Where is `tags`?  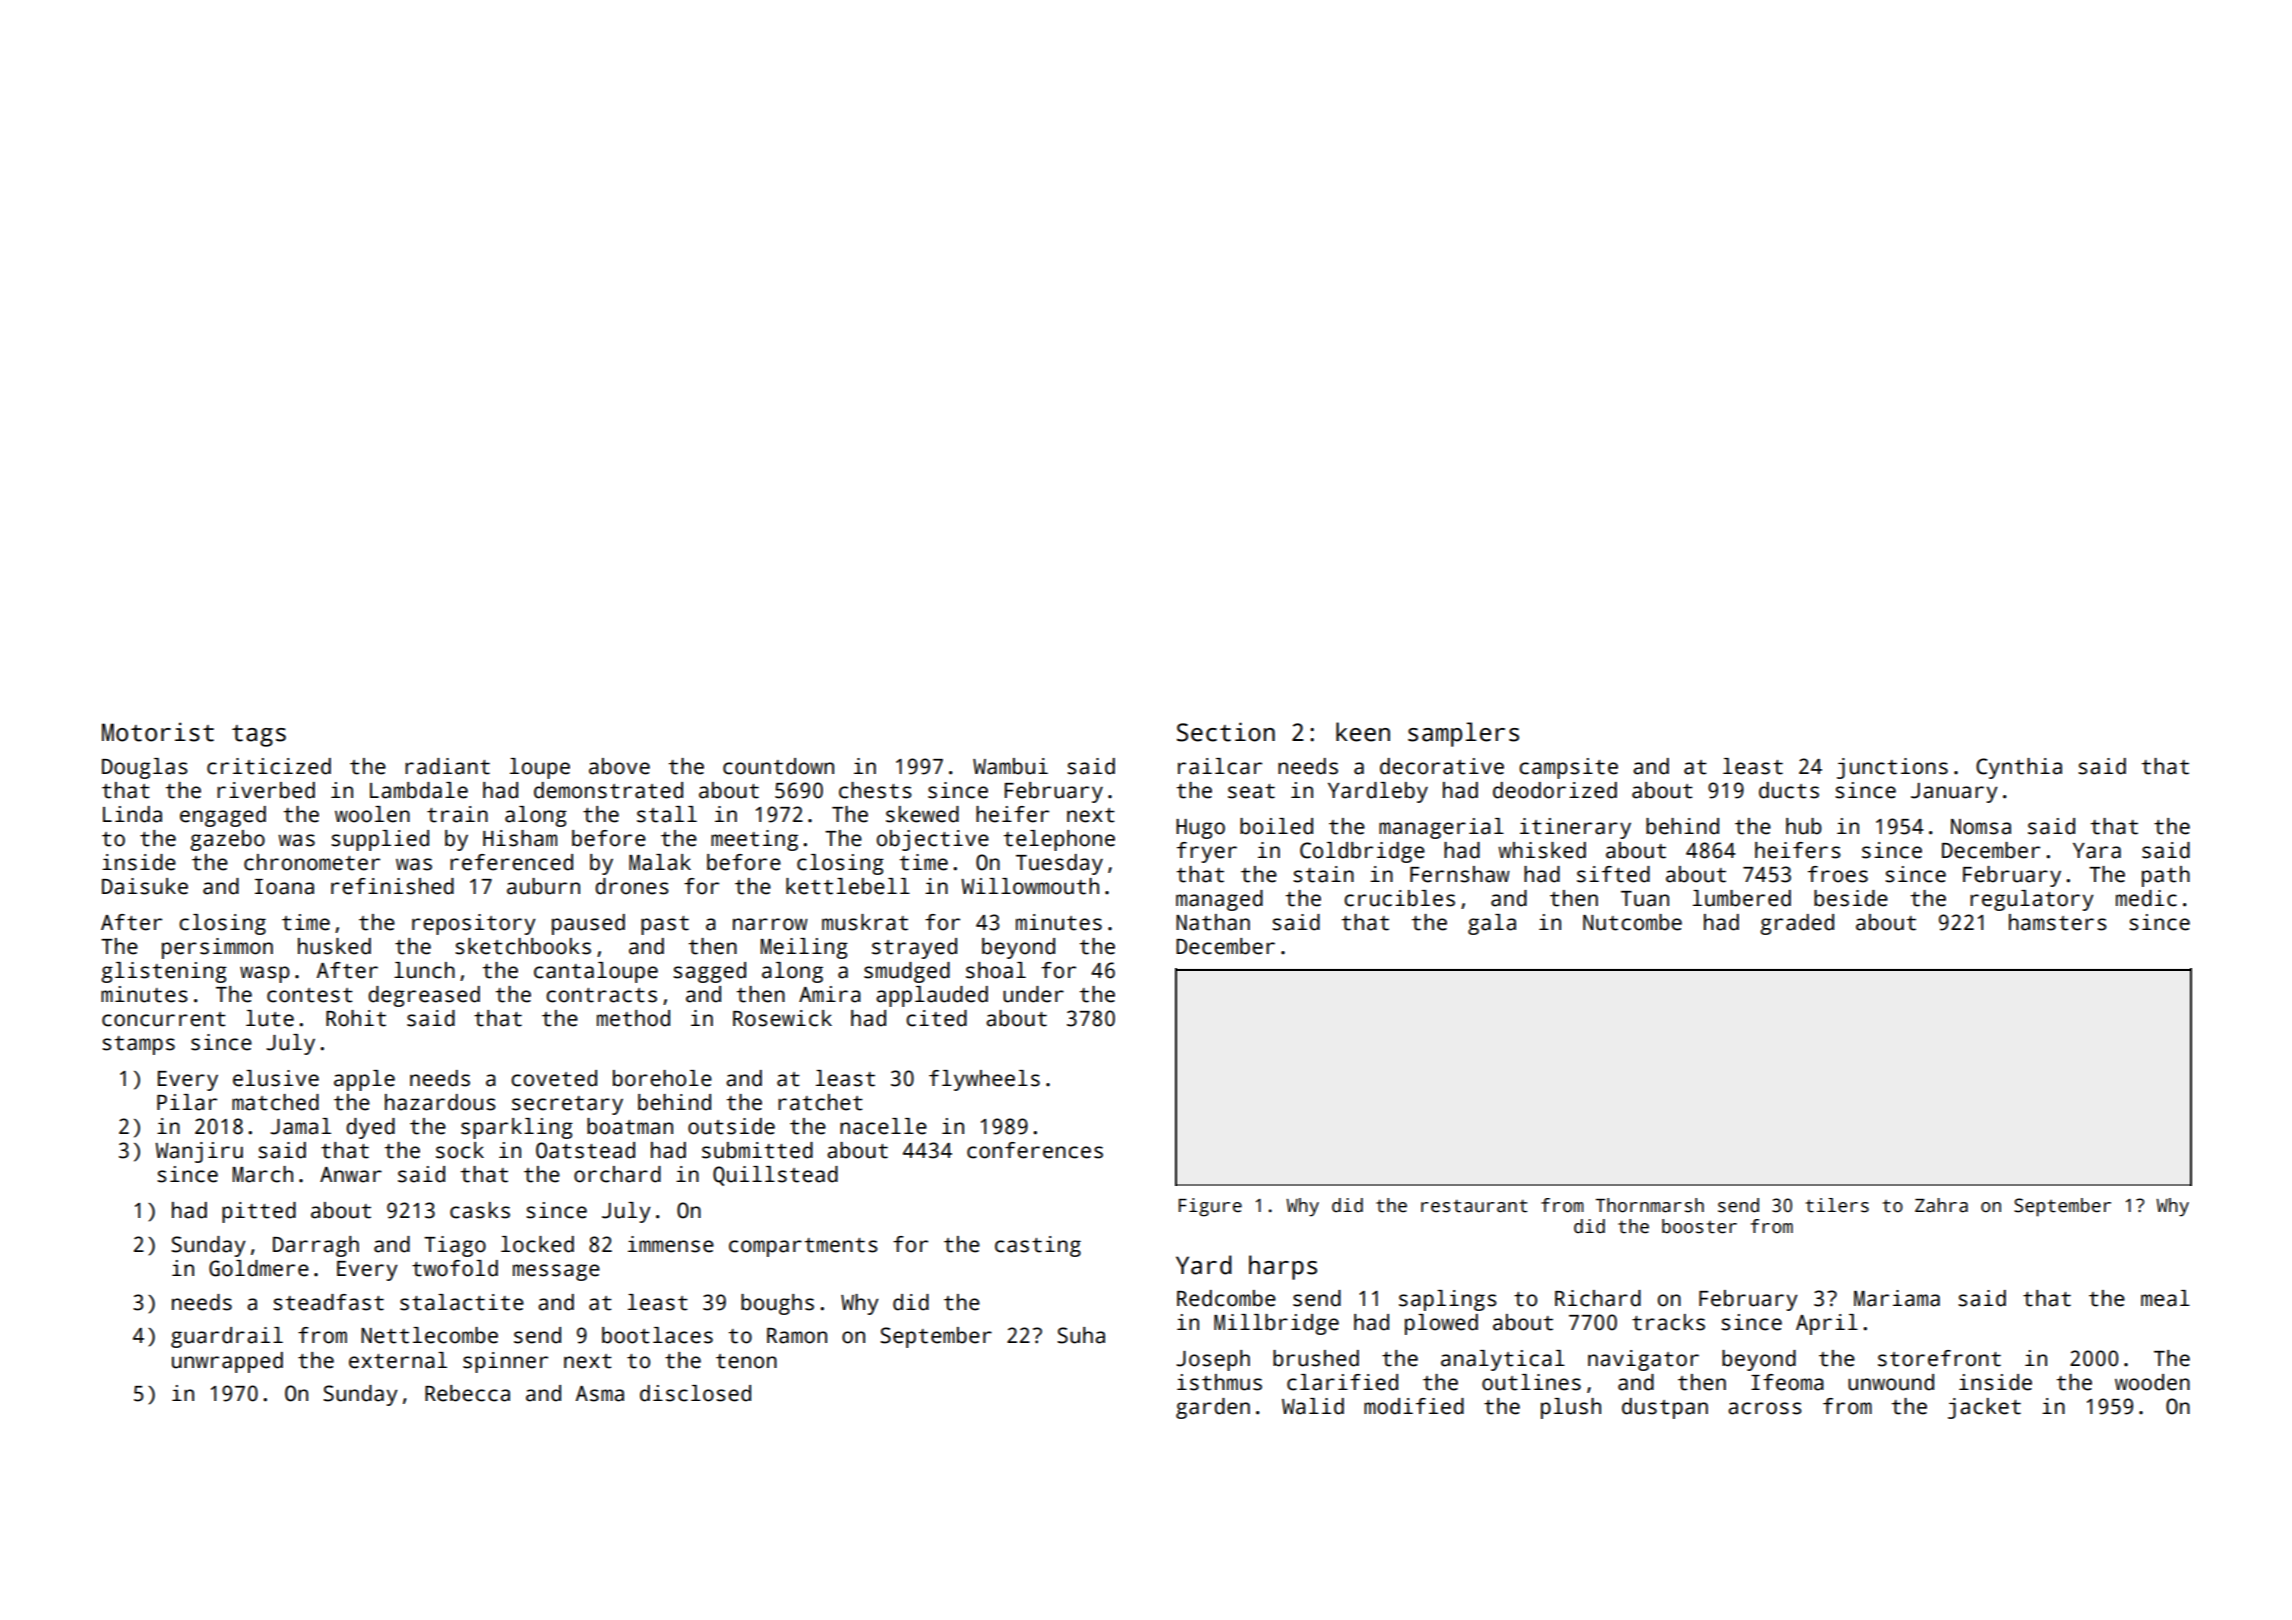 tags is located at coordinates (259, 736).
